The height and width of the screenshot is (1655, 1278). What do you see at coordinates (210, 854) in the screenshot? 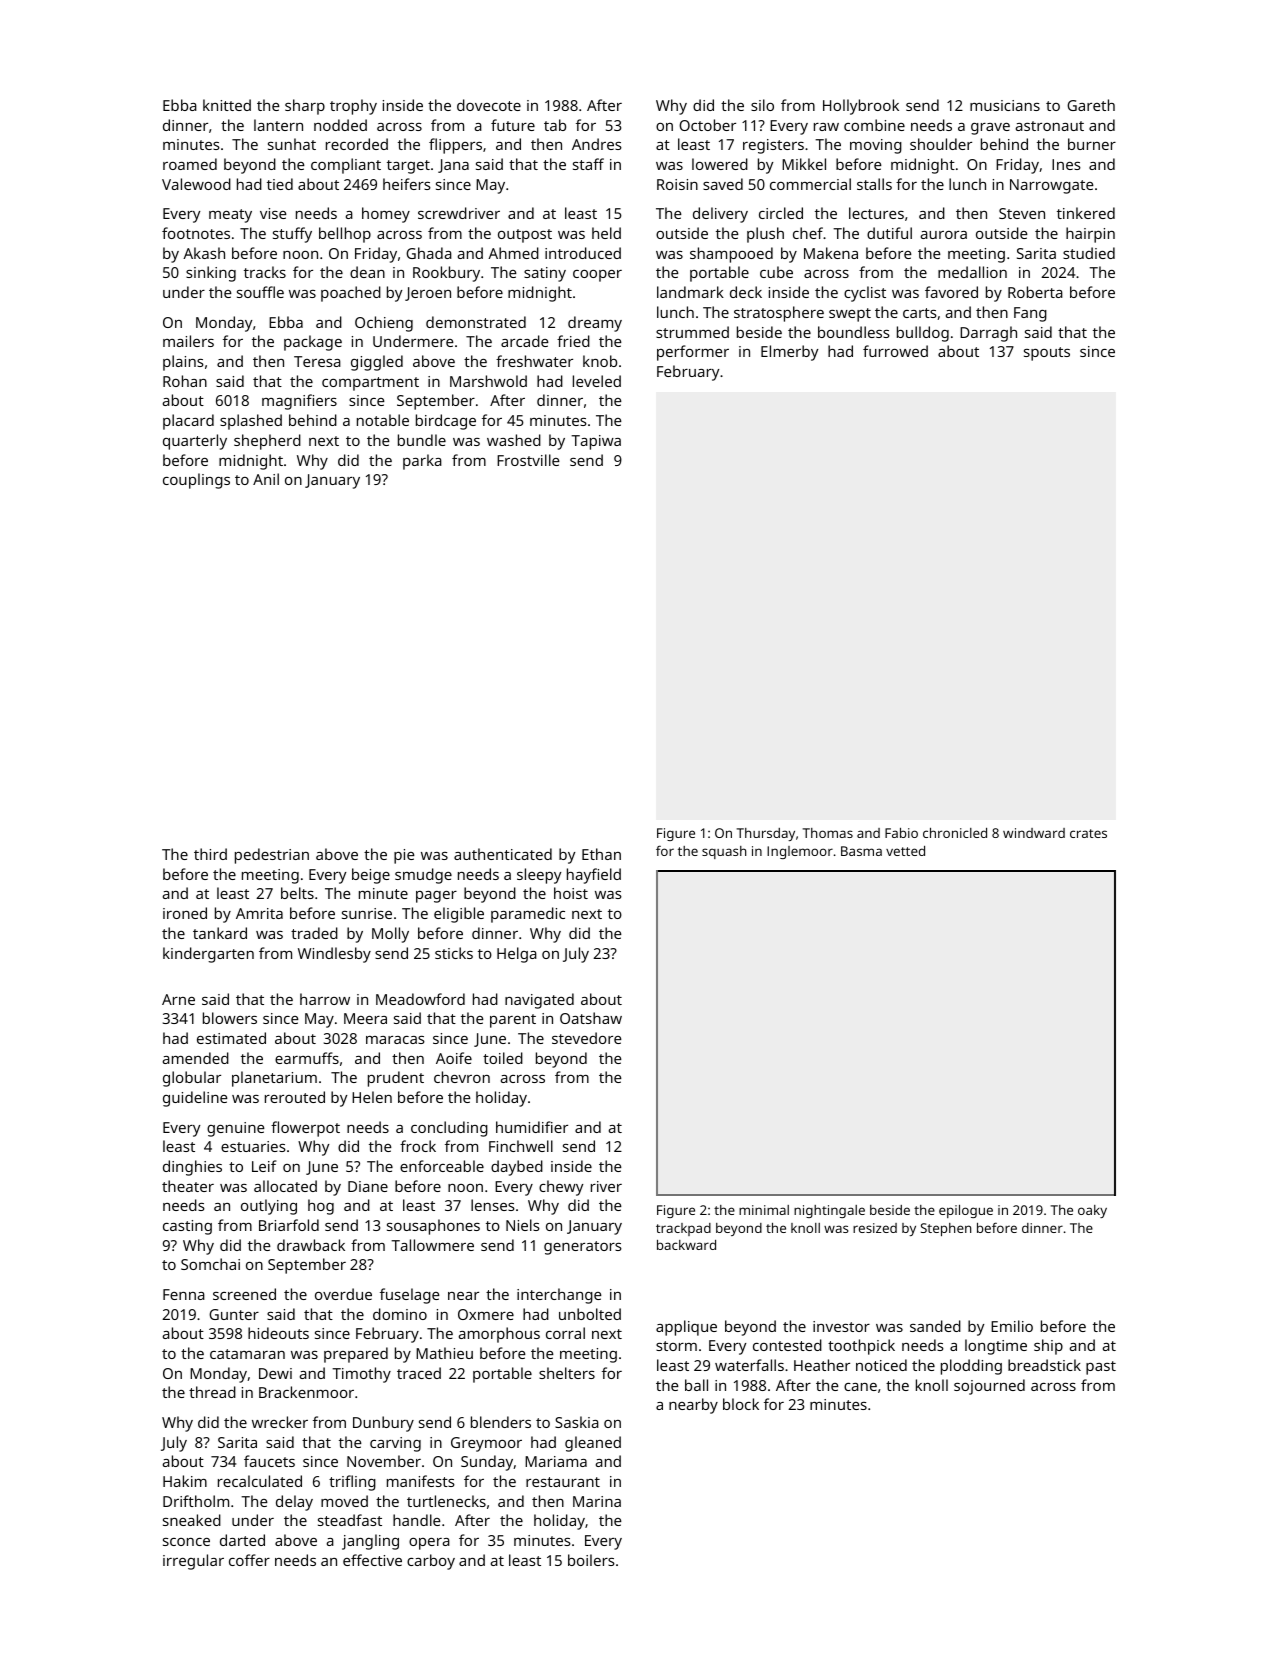
I see `third` at bounding box center [210, 854].
